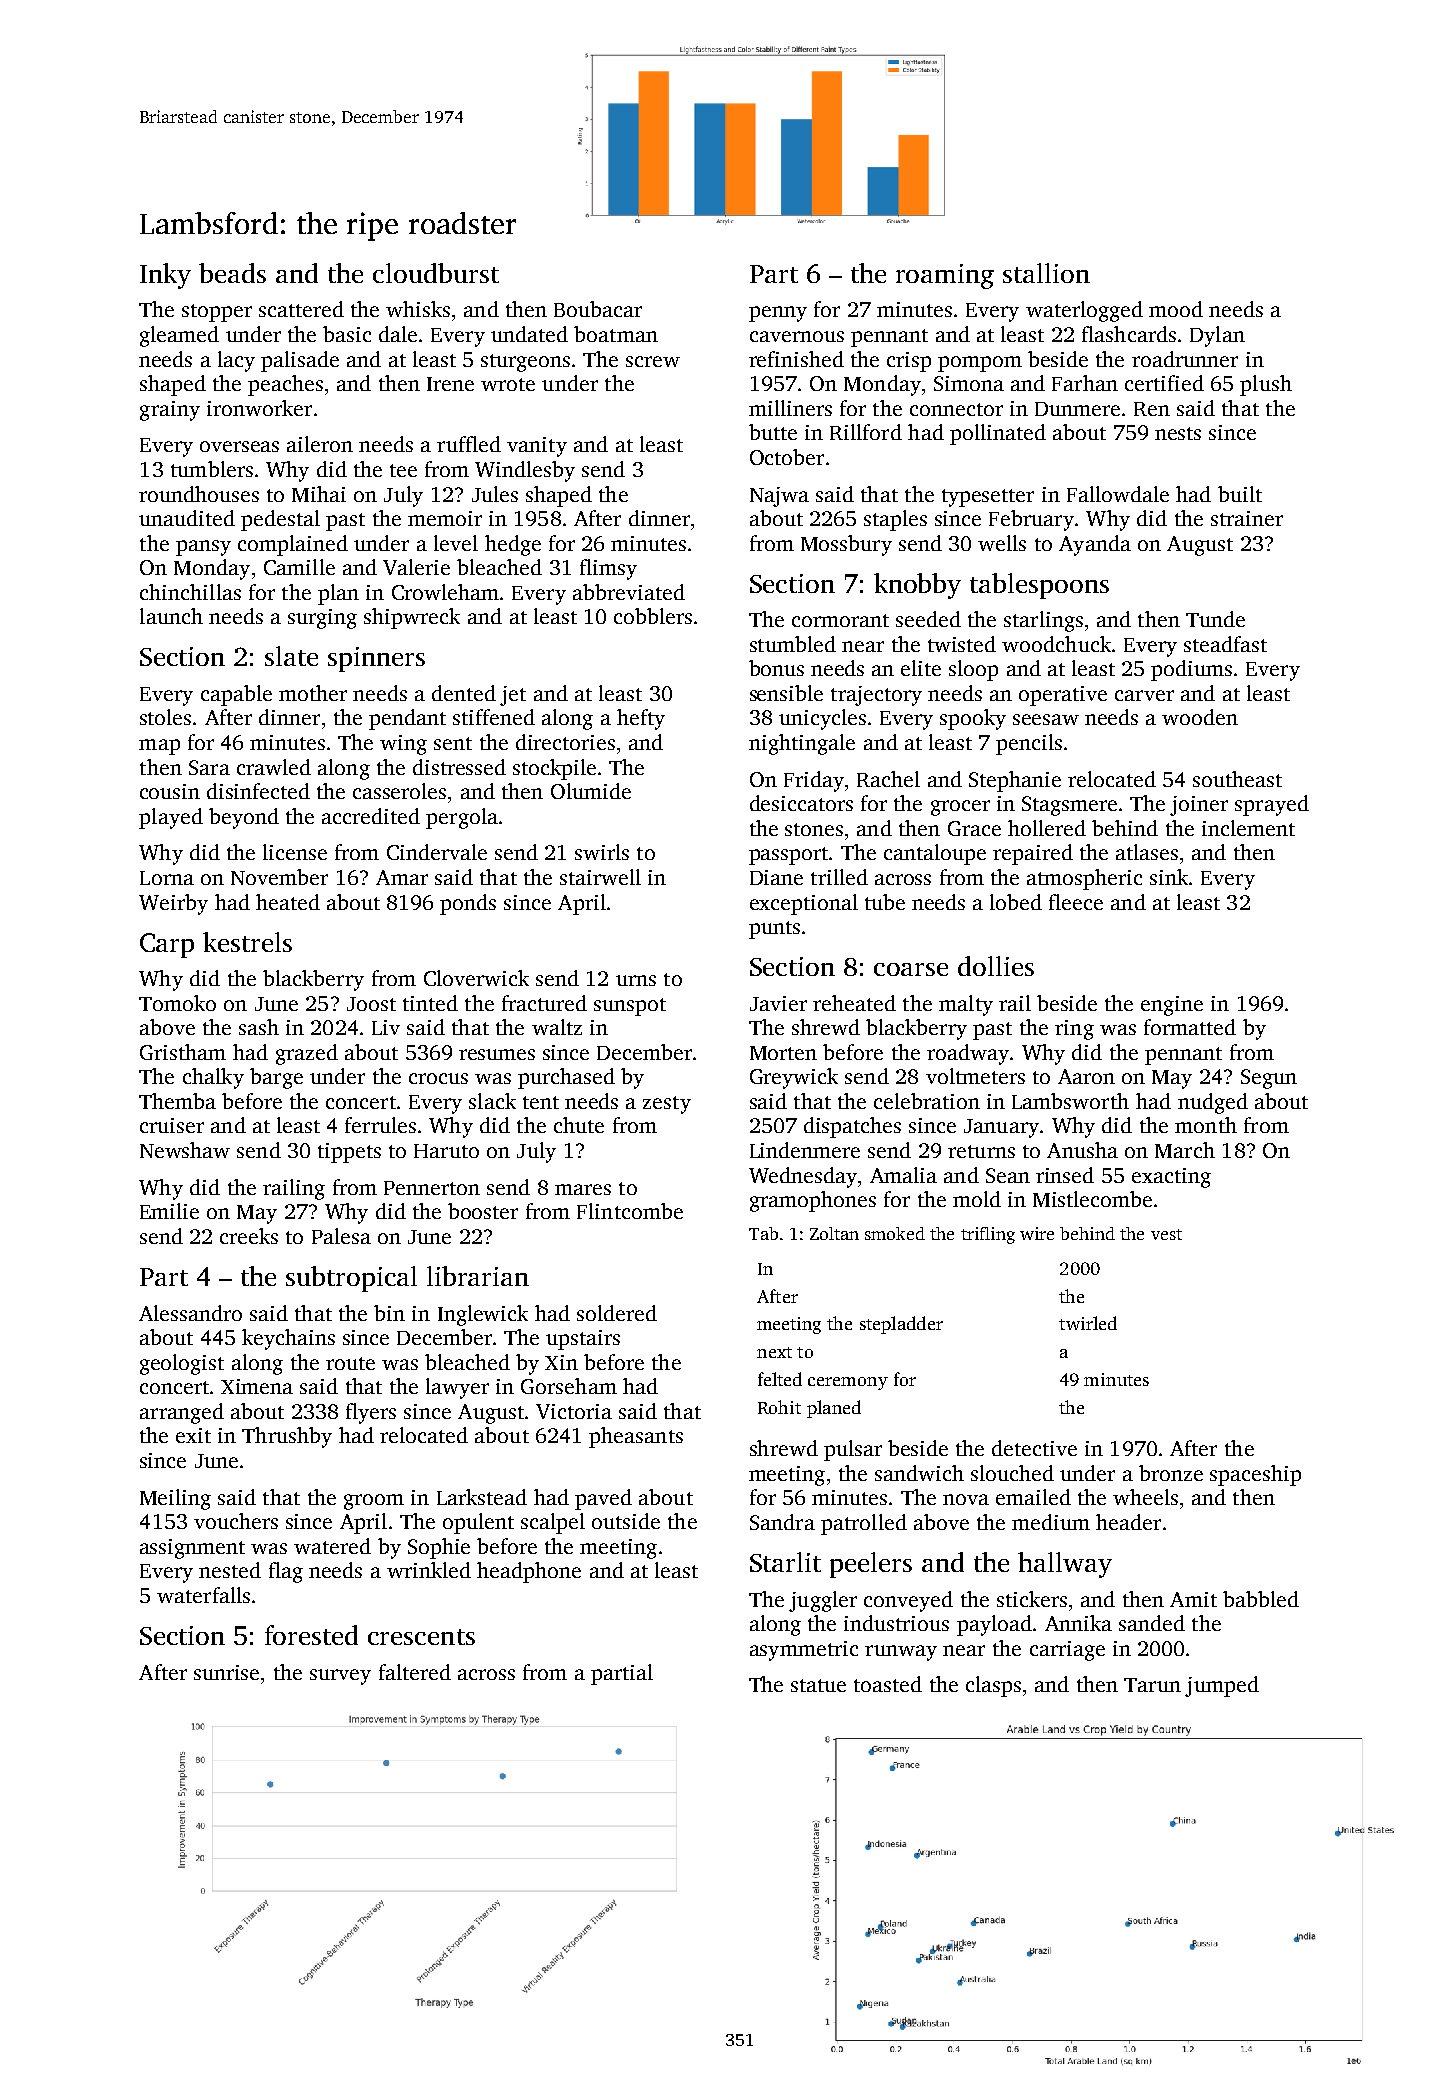 Image resolution: width=1450 pixels, height=2100 pixels. Describe the element at coordinates (866, 432) in the screenshot. I see `Rillford` at that location.
